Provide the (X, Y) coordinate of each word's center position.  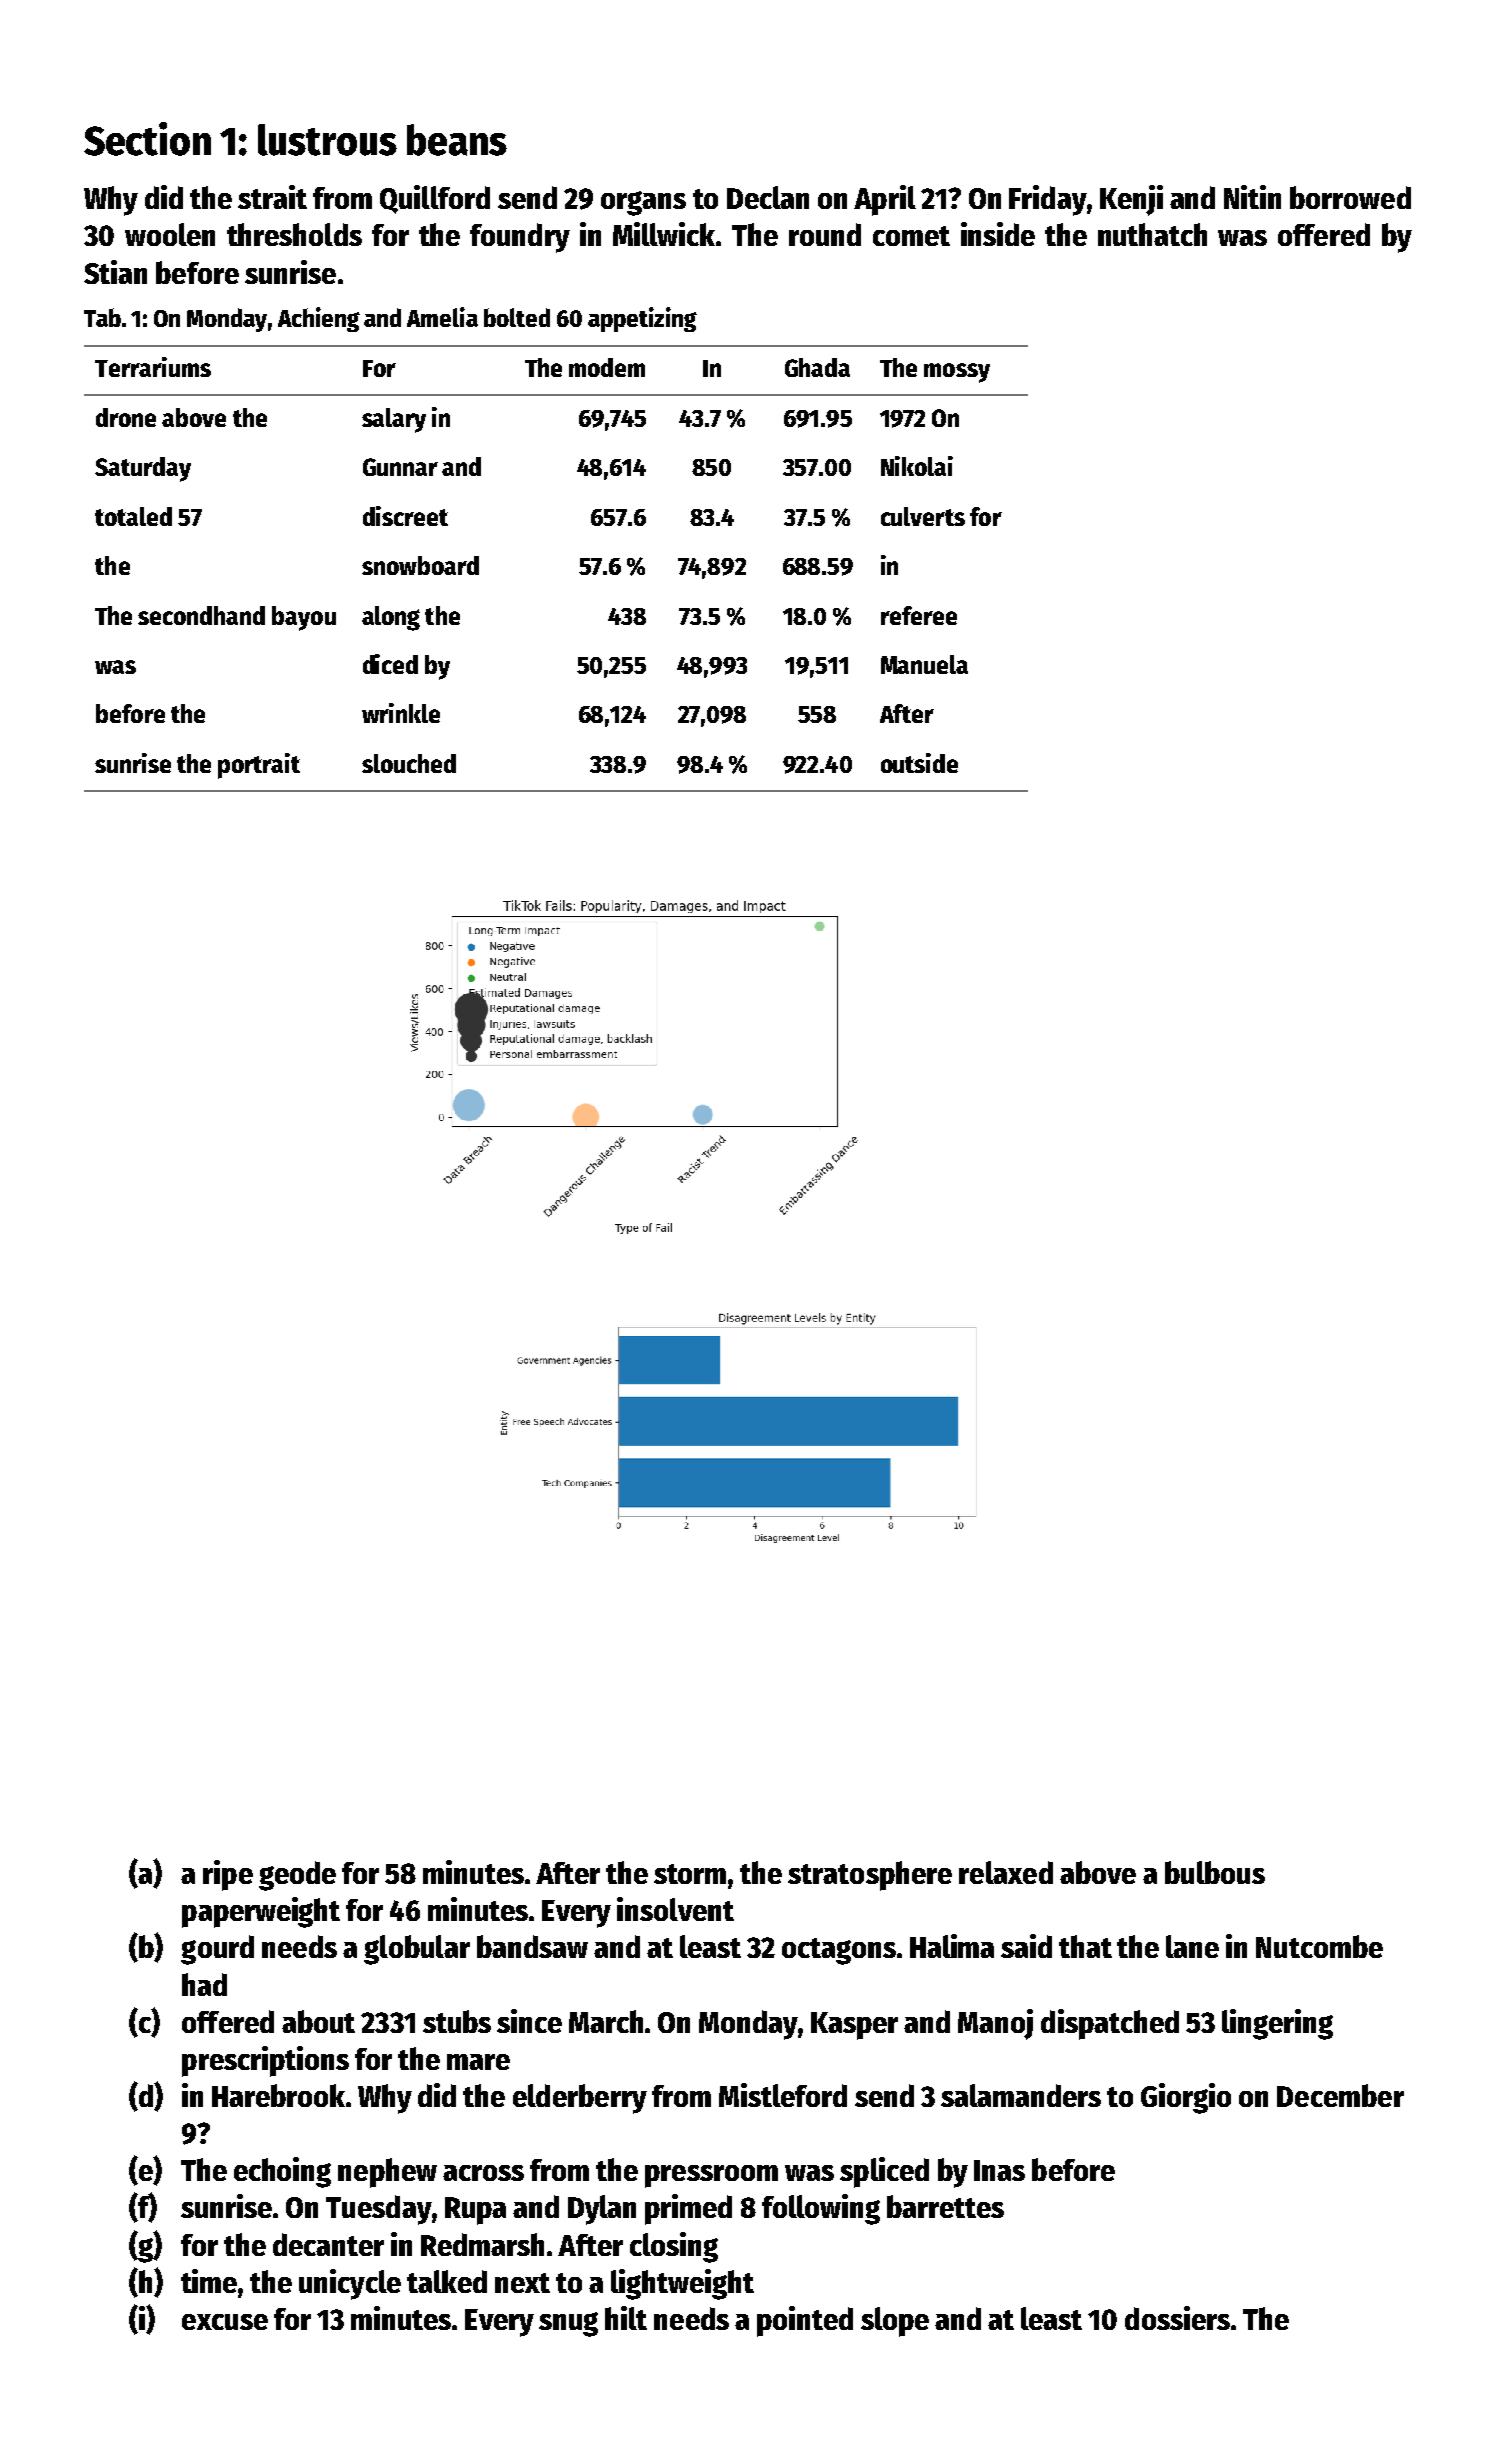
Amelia (442, 317)
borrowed (1350, 197)
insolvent (675, 1909)
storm (690, 1874)
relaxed (1006, 1872)
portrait (259, 766)
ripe (228, 1875)
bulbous (1215, 1872)
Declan (768, 197)
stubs (457, 2021)
